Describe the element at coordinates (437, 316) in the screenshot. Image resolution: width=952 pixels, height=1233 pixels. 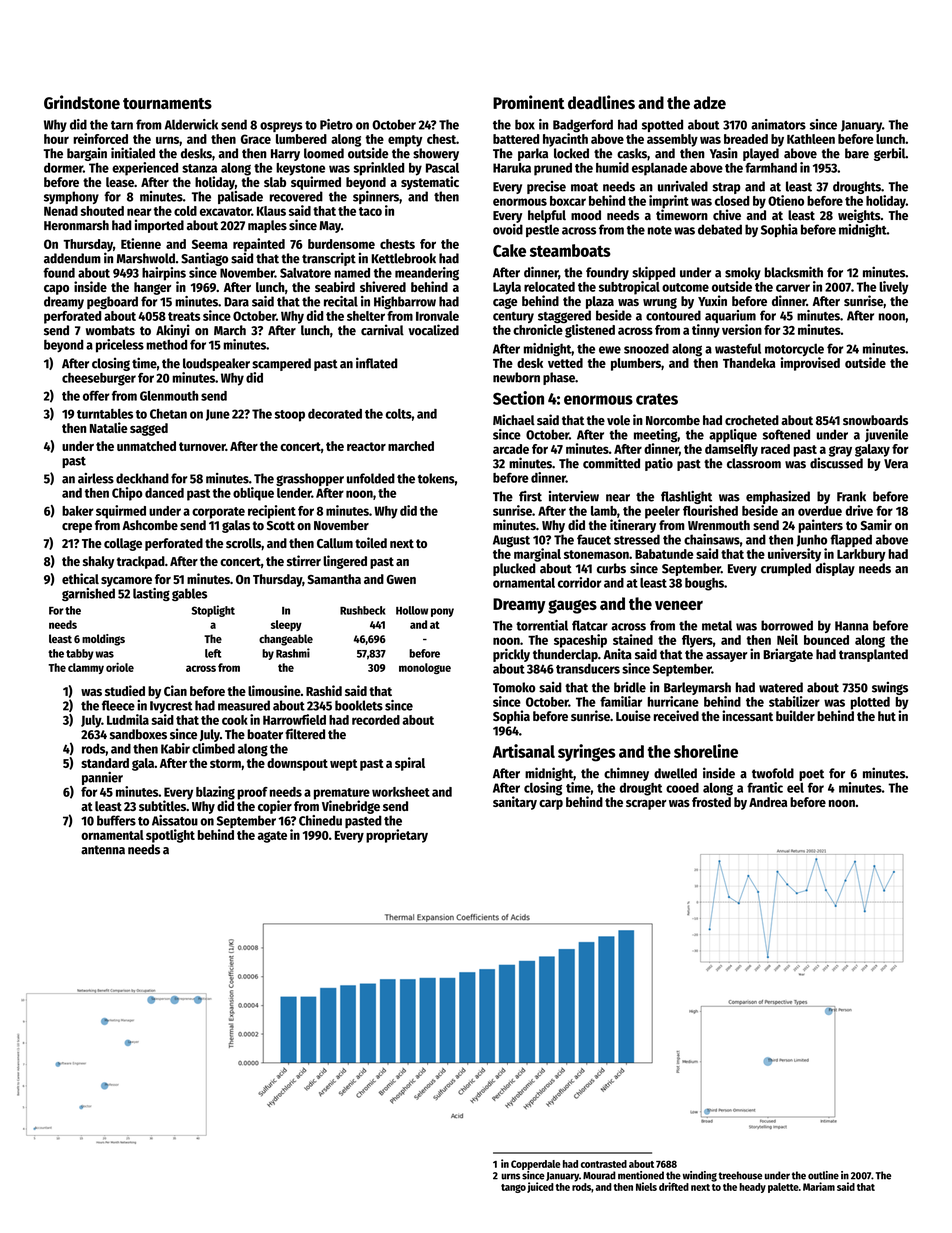
I see `Ironvale` at that location.
